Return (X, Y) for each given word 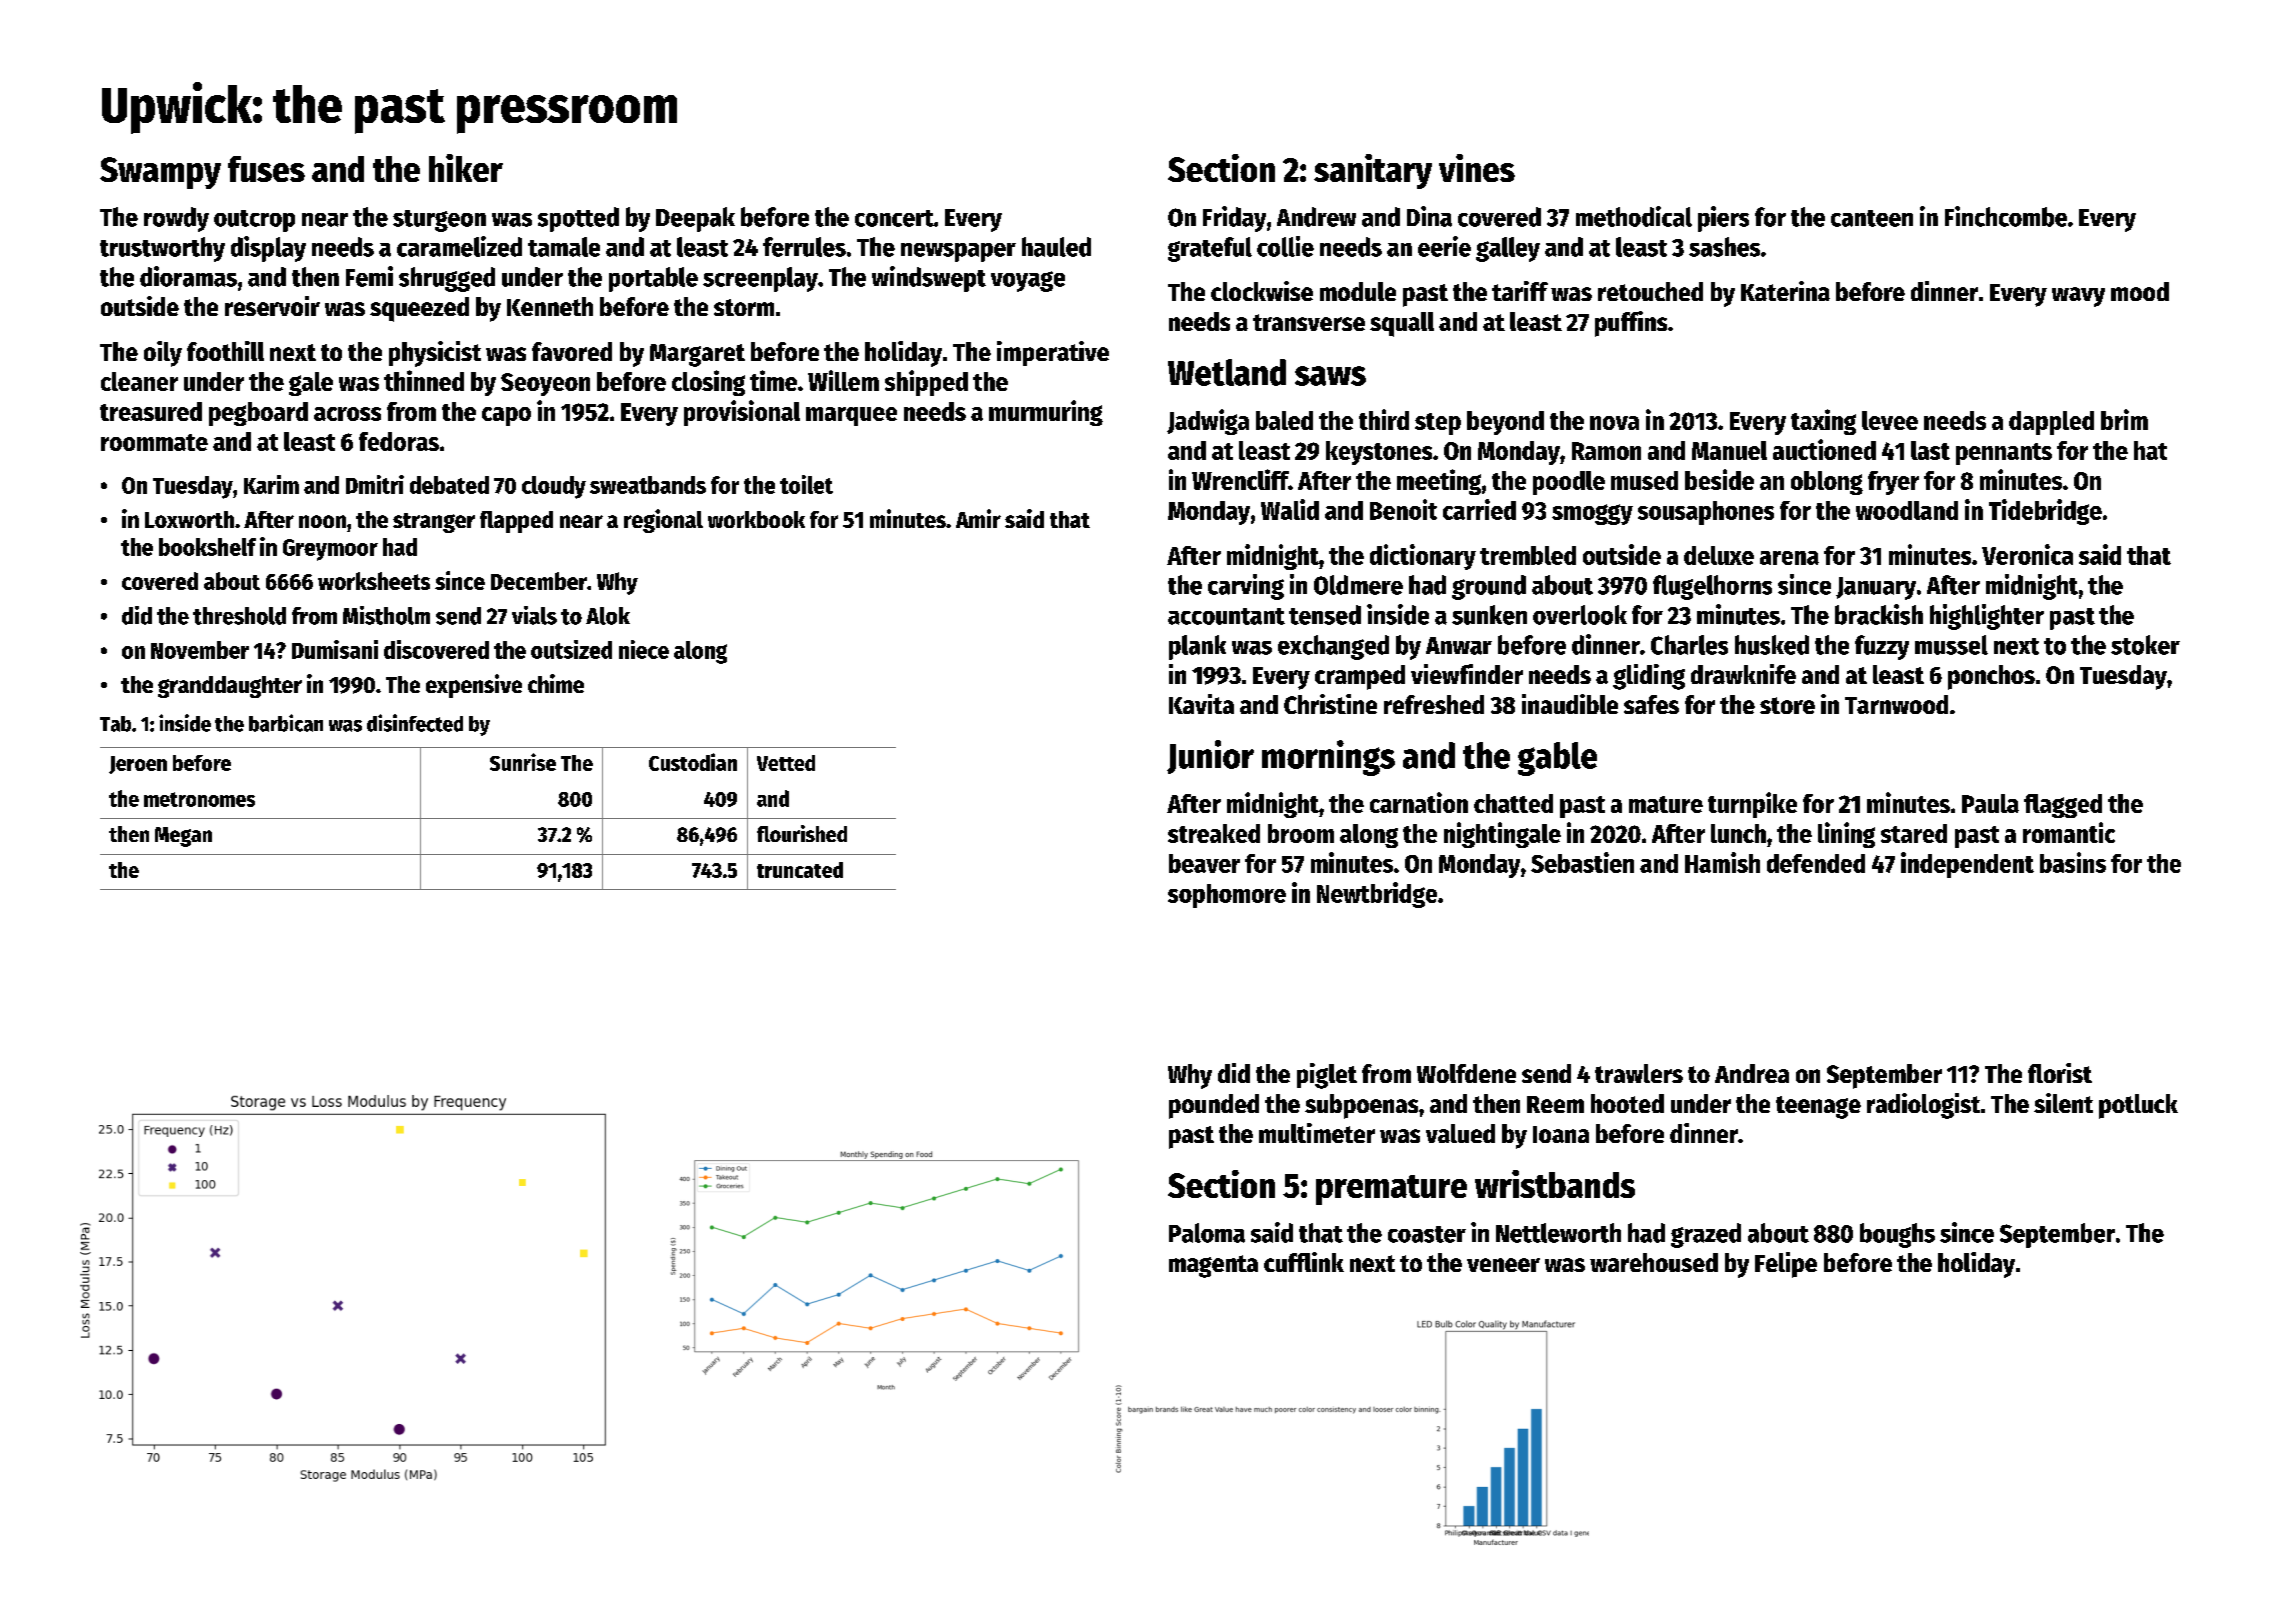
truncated (800, 870)
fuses (266, 169)
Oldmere (1358, 585)
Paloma (1207, 1233)
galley (1508, 249)
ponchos (1991, 677)
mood (2140, 291)
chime (556, 683)
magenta (1213, 1266)
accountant (1226, 616)
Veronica (2027, 554)
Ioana (1561, 1134)
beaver (1204, 863)
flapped (516, 522)
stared (1914, 833)
